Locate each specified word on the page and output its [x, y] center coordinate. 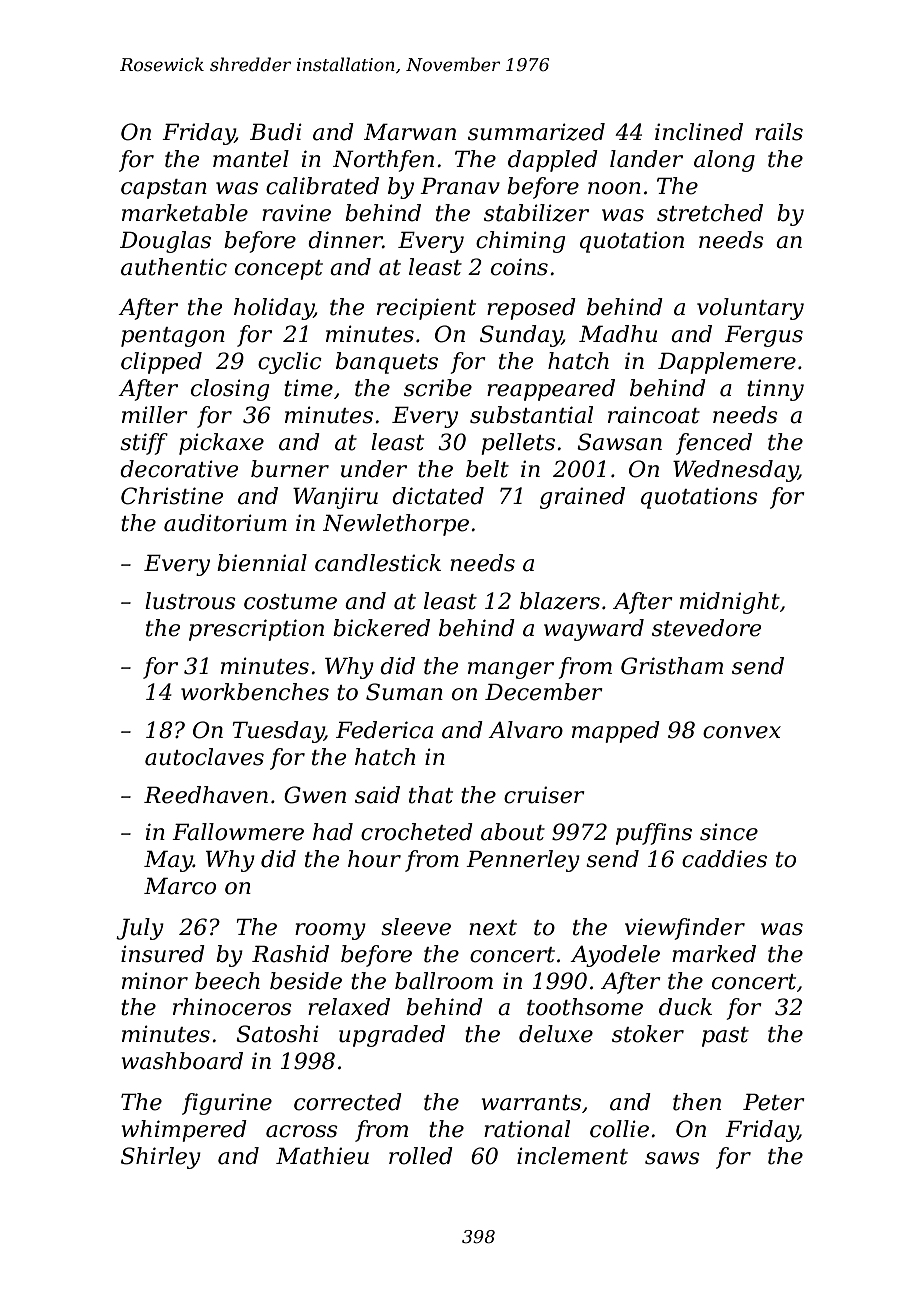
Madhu [618, 334]
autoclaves [204, 757]
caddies [724, 859]
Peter [774, 1102]
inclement [572, 1156]
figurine [227, 1104]
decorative [179, 469]
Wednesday [735, 471]
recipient [426, 309]
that [431, 795]
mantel [251, 159]
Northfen [383, 161]
